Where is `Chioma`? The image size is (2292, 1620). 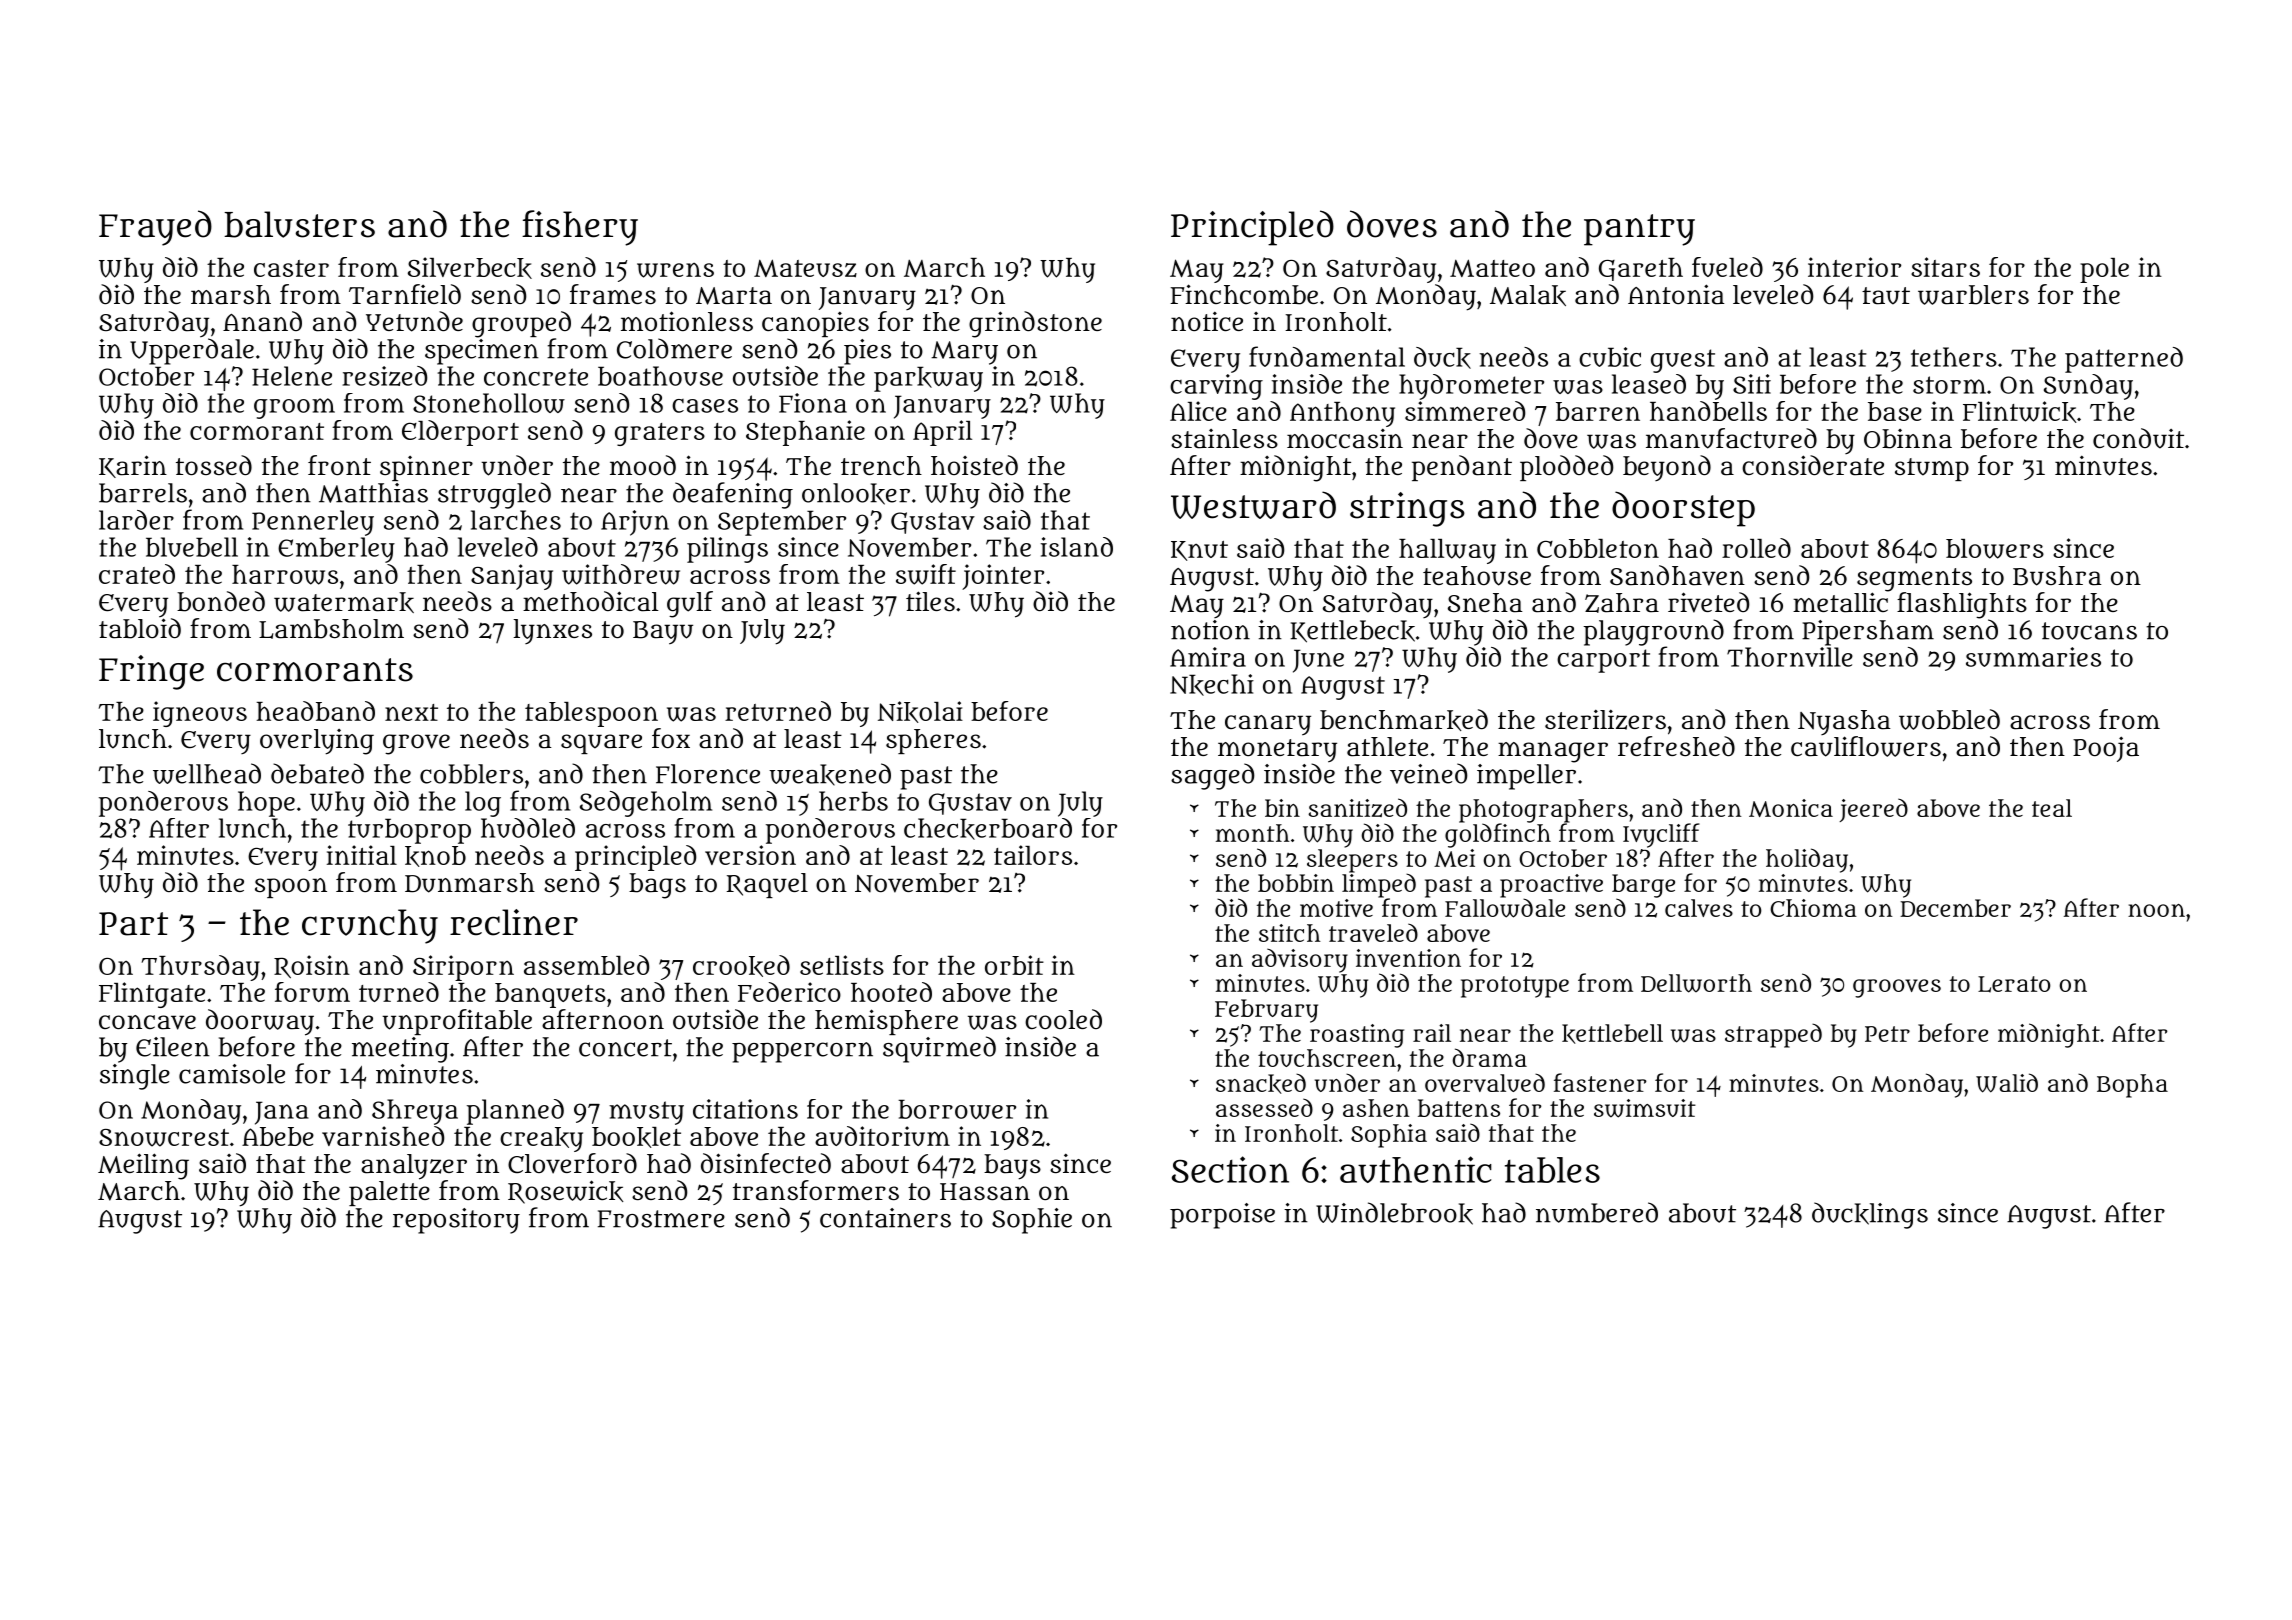 Chioma is located at coordinates (1813, 908).
